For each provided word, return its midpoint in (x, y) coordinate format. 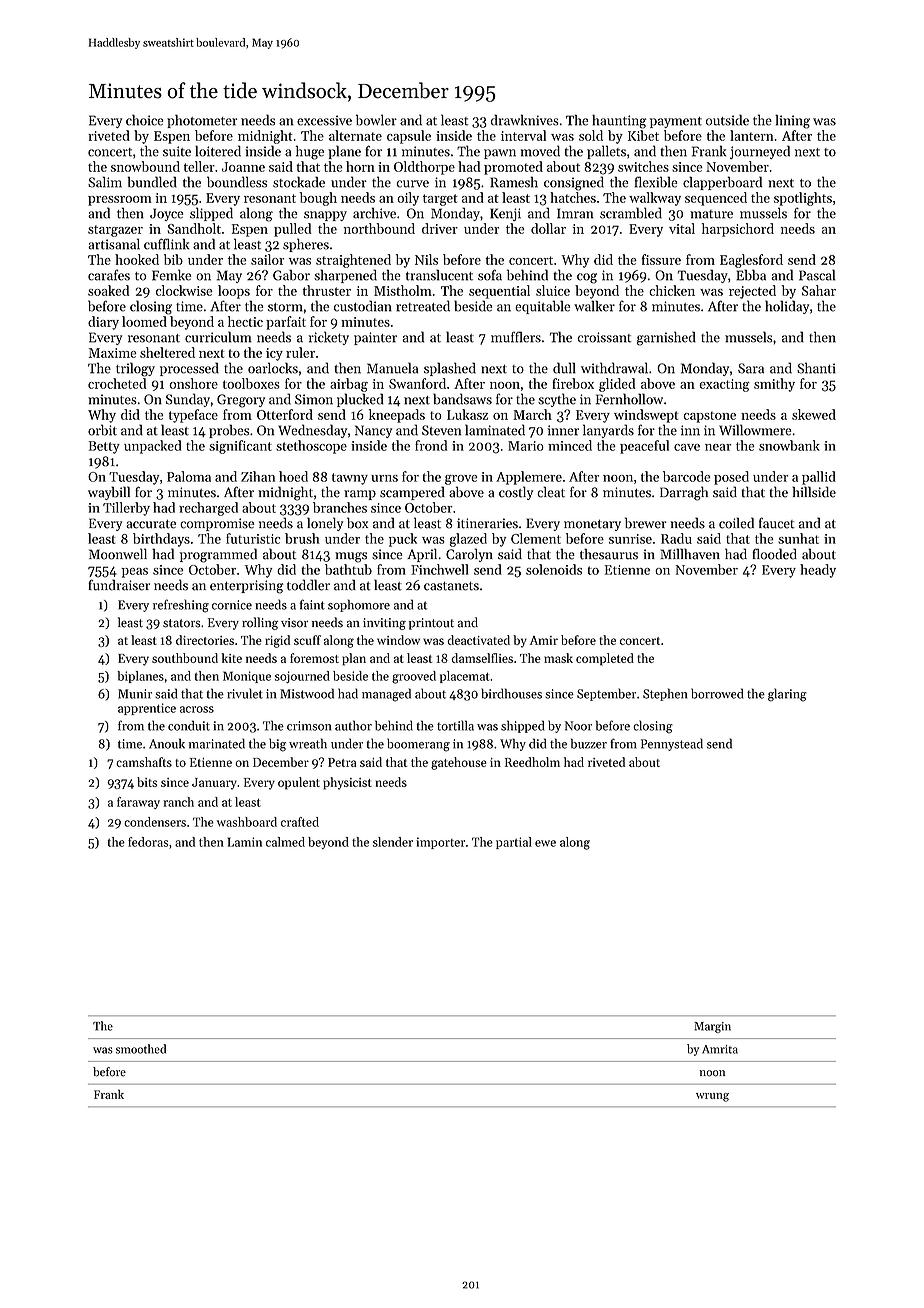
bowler (376, 120)
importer (440, 843)
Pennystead (672, 744)
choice (145, 120)
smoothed (141, 1049)
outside (727, 120)
